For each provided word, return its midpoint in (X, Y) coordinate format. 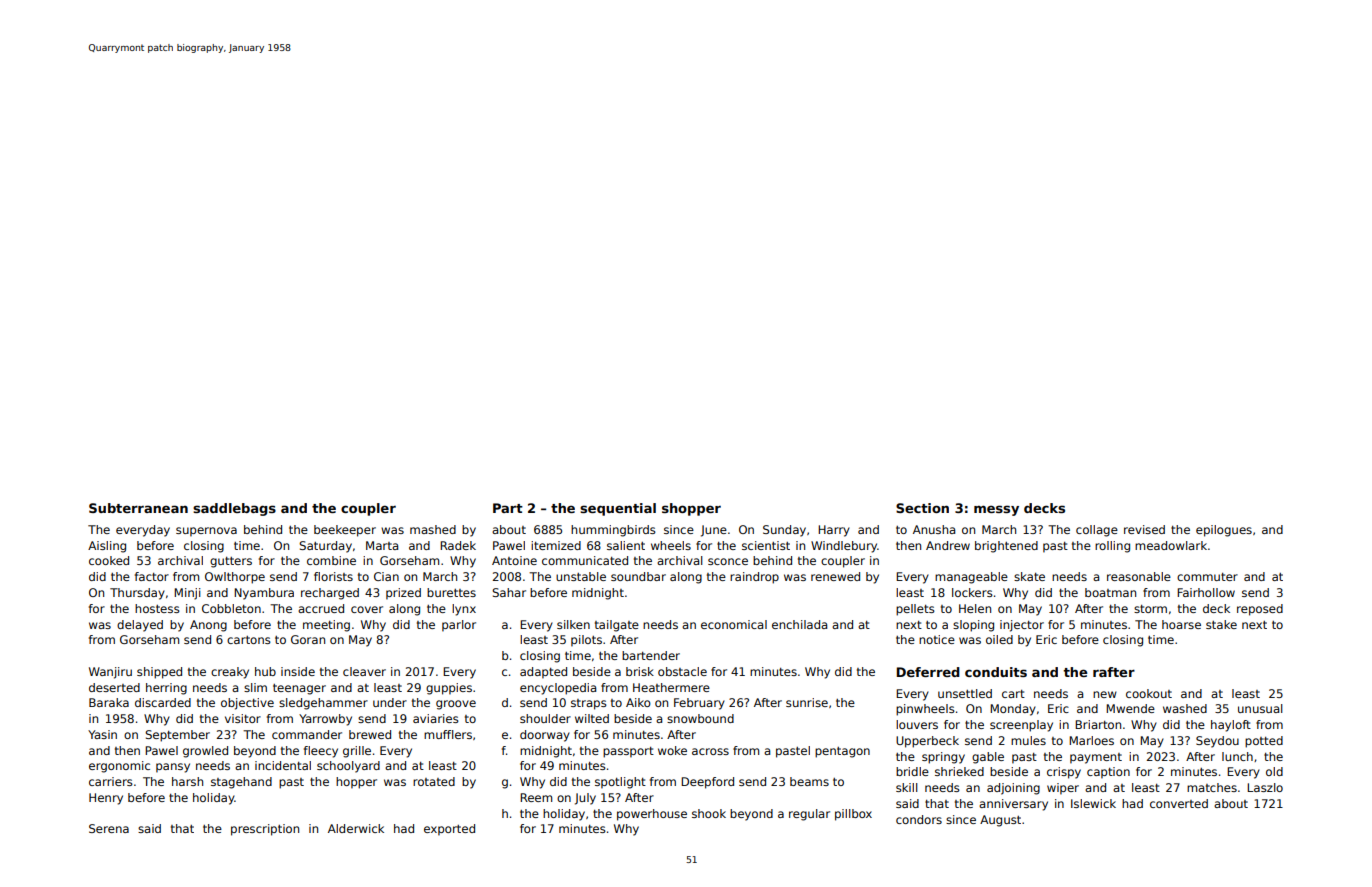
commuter (1207, 577)
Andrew (948, 545)
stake (1221, 624)
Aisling (107, 547)
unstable (581, 576)
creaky (230, 673)
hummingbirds (613, 531)
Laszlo (1265, 787)
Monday (1013, 710)
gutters (231, 562)
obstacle (682, 671)
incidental (283, 765)
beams (809, 781)
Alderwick (356, 828)
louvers (917, 724)
